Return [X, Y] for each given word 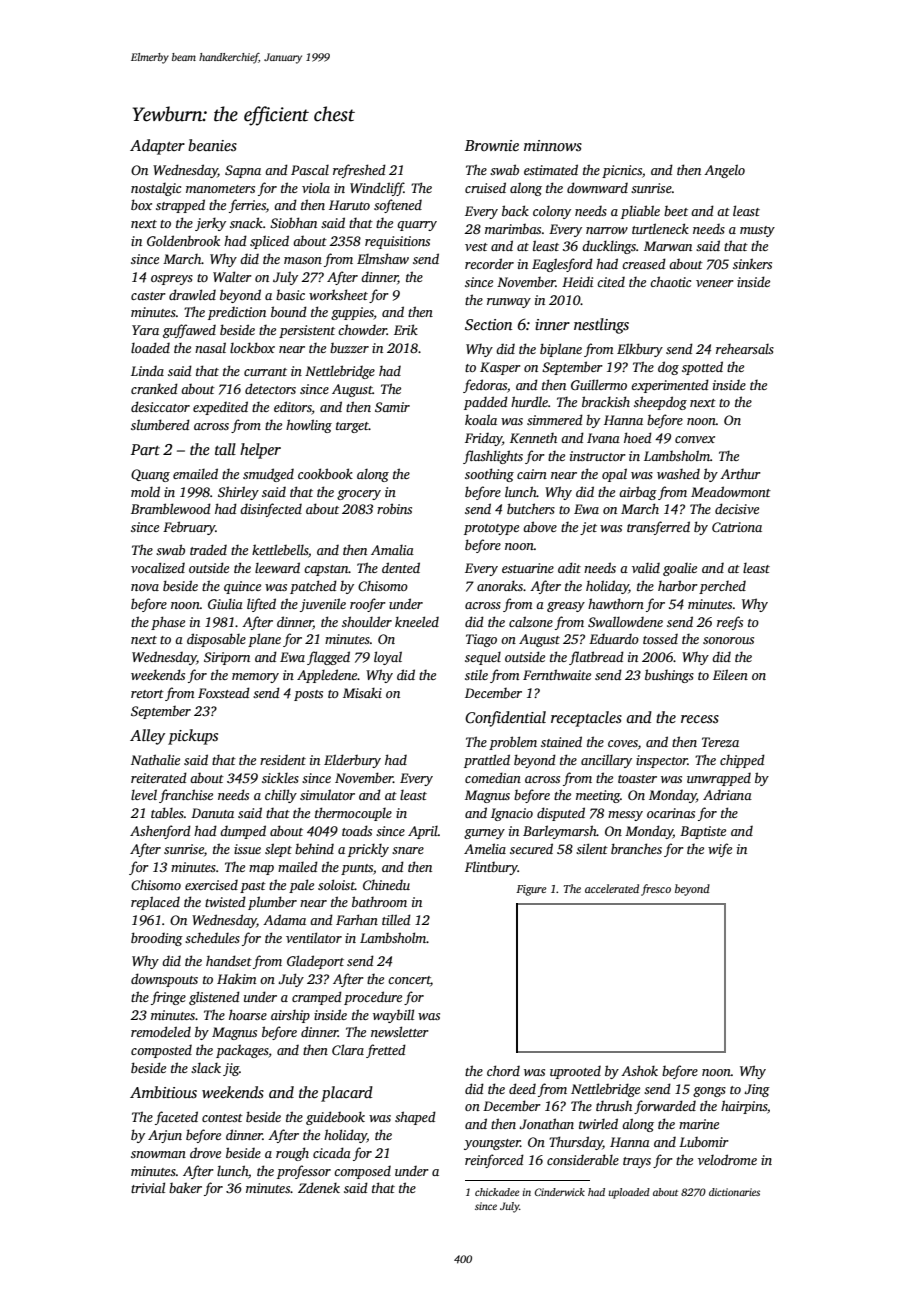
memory [255, 678]
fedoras [485, 386]
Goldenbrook [183, 240]
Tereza [720, 742]
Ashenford [160, 832]
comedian [493, 777]
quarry [417, 226]
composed [362, 1172]
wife [720, 850]
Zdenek [319, 1187]
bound [289, 311]
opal [614, 475]
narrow [607, 230]
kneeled [417, 621]
